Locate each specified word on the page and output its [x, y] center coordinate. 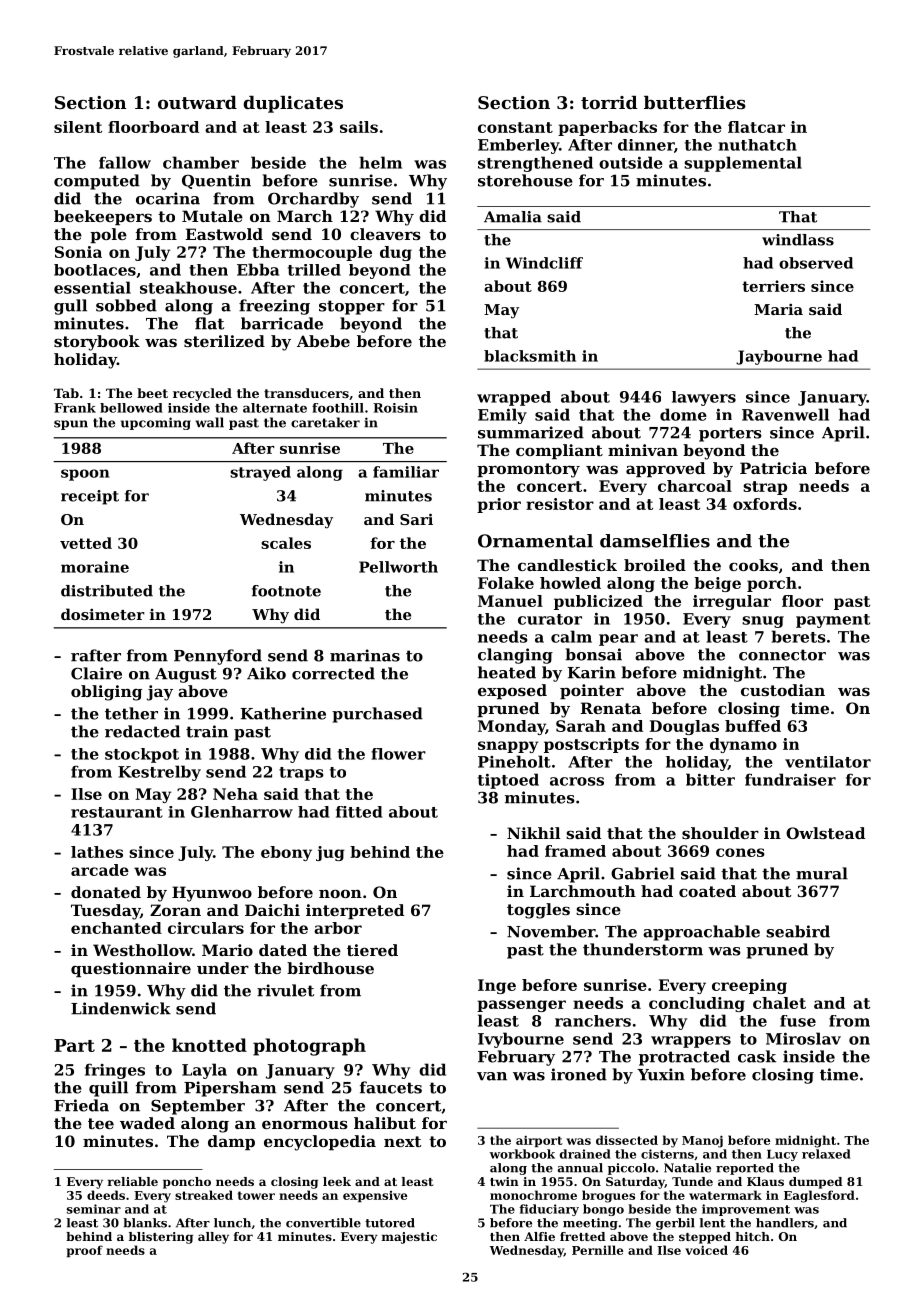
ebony [286, 853]
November [551, 931]
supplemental [743, 164]
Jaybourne [779, 357]
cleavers [385, 234]
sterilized [224, 341]
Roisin [395, 408]
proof [85, 1251]
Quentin [216, 181]
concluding [697, 1004]
